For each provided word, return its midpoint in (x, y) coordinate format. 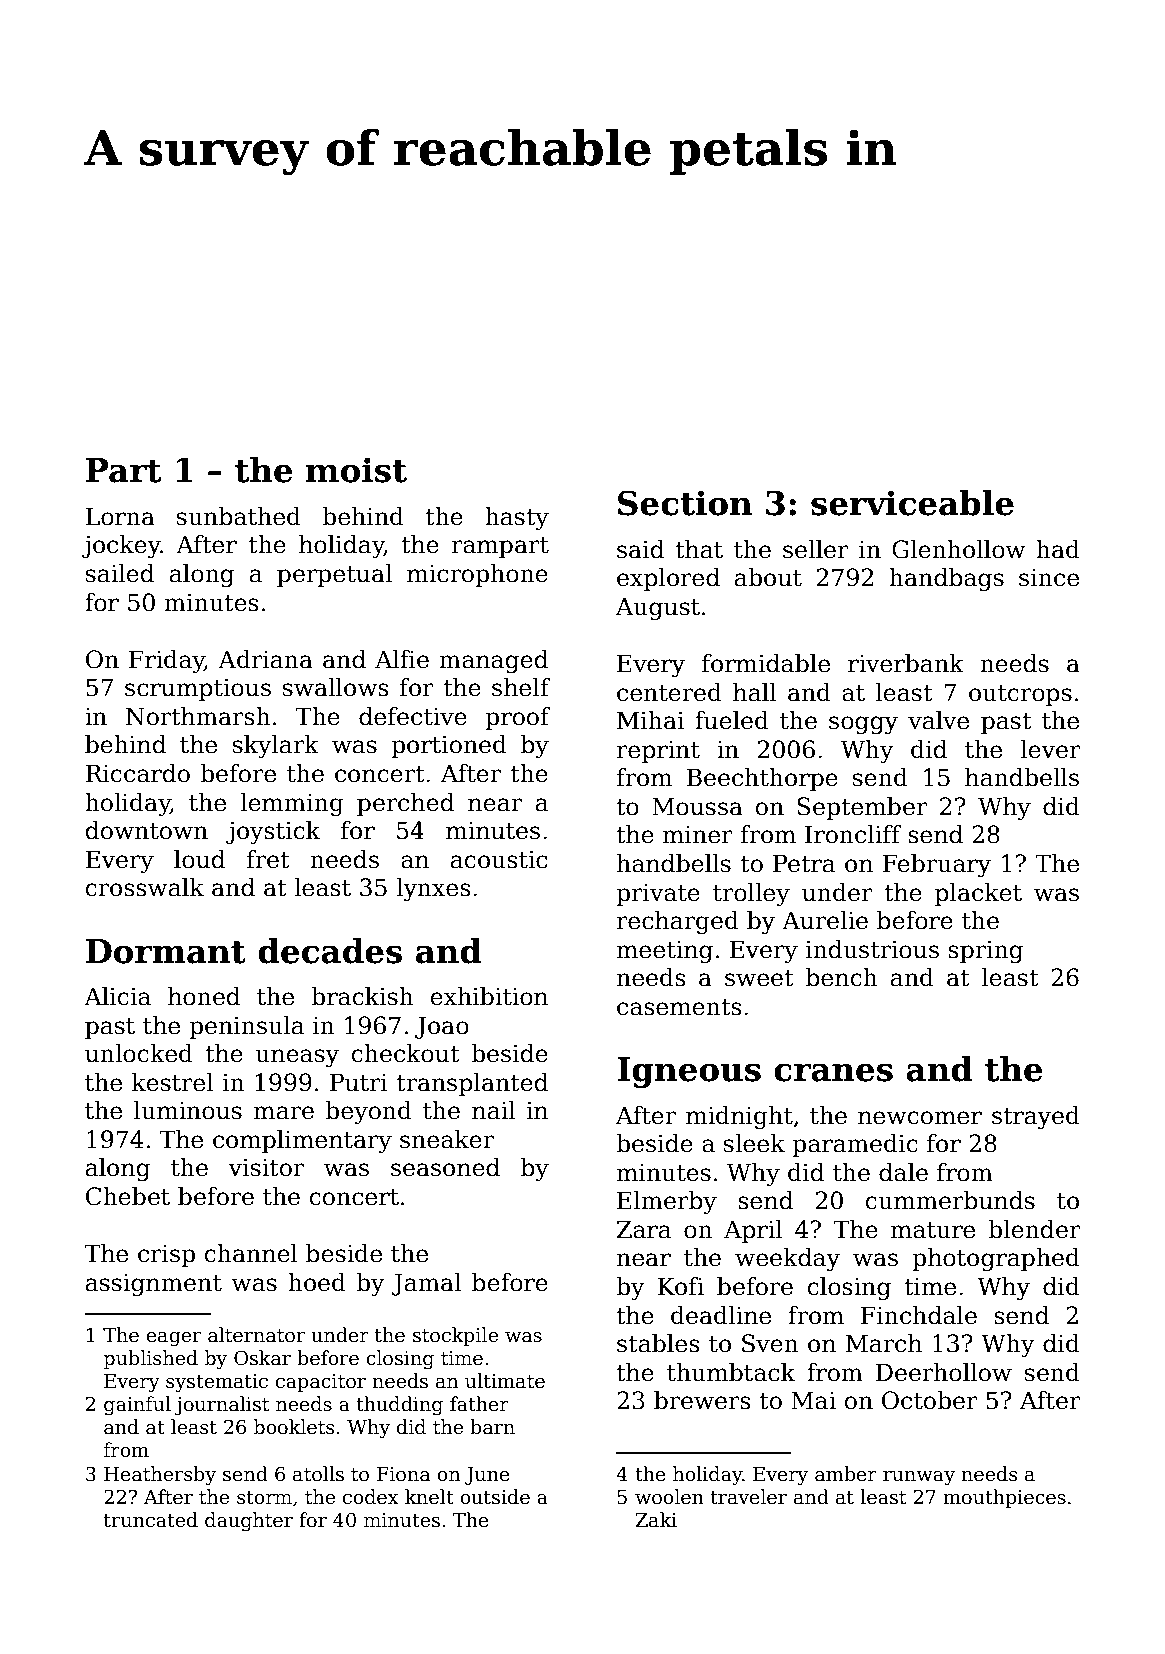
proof (517, 718)
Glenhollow (959, 549)
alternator (256, 1335)
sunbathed (239, 516)
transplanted (472, 1084)
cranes (833, 1072)
